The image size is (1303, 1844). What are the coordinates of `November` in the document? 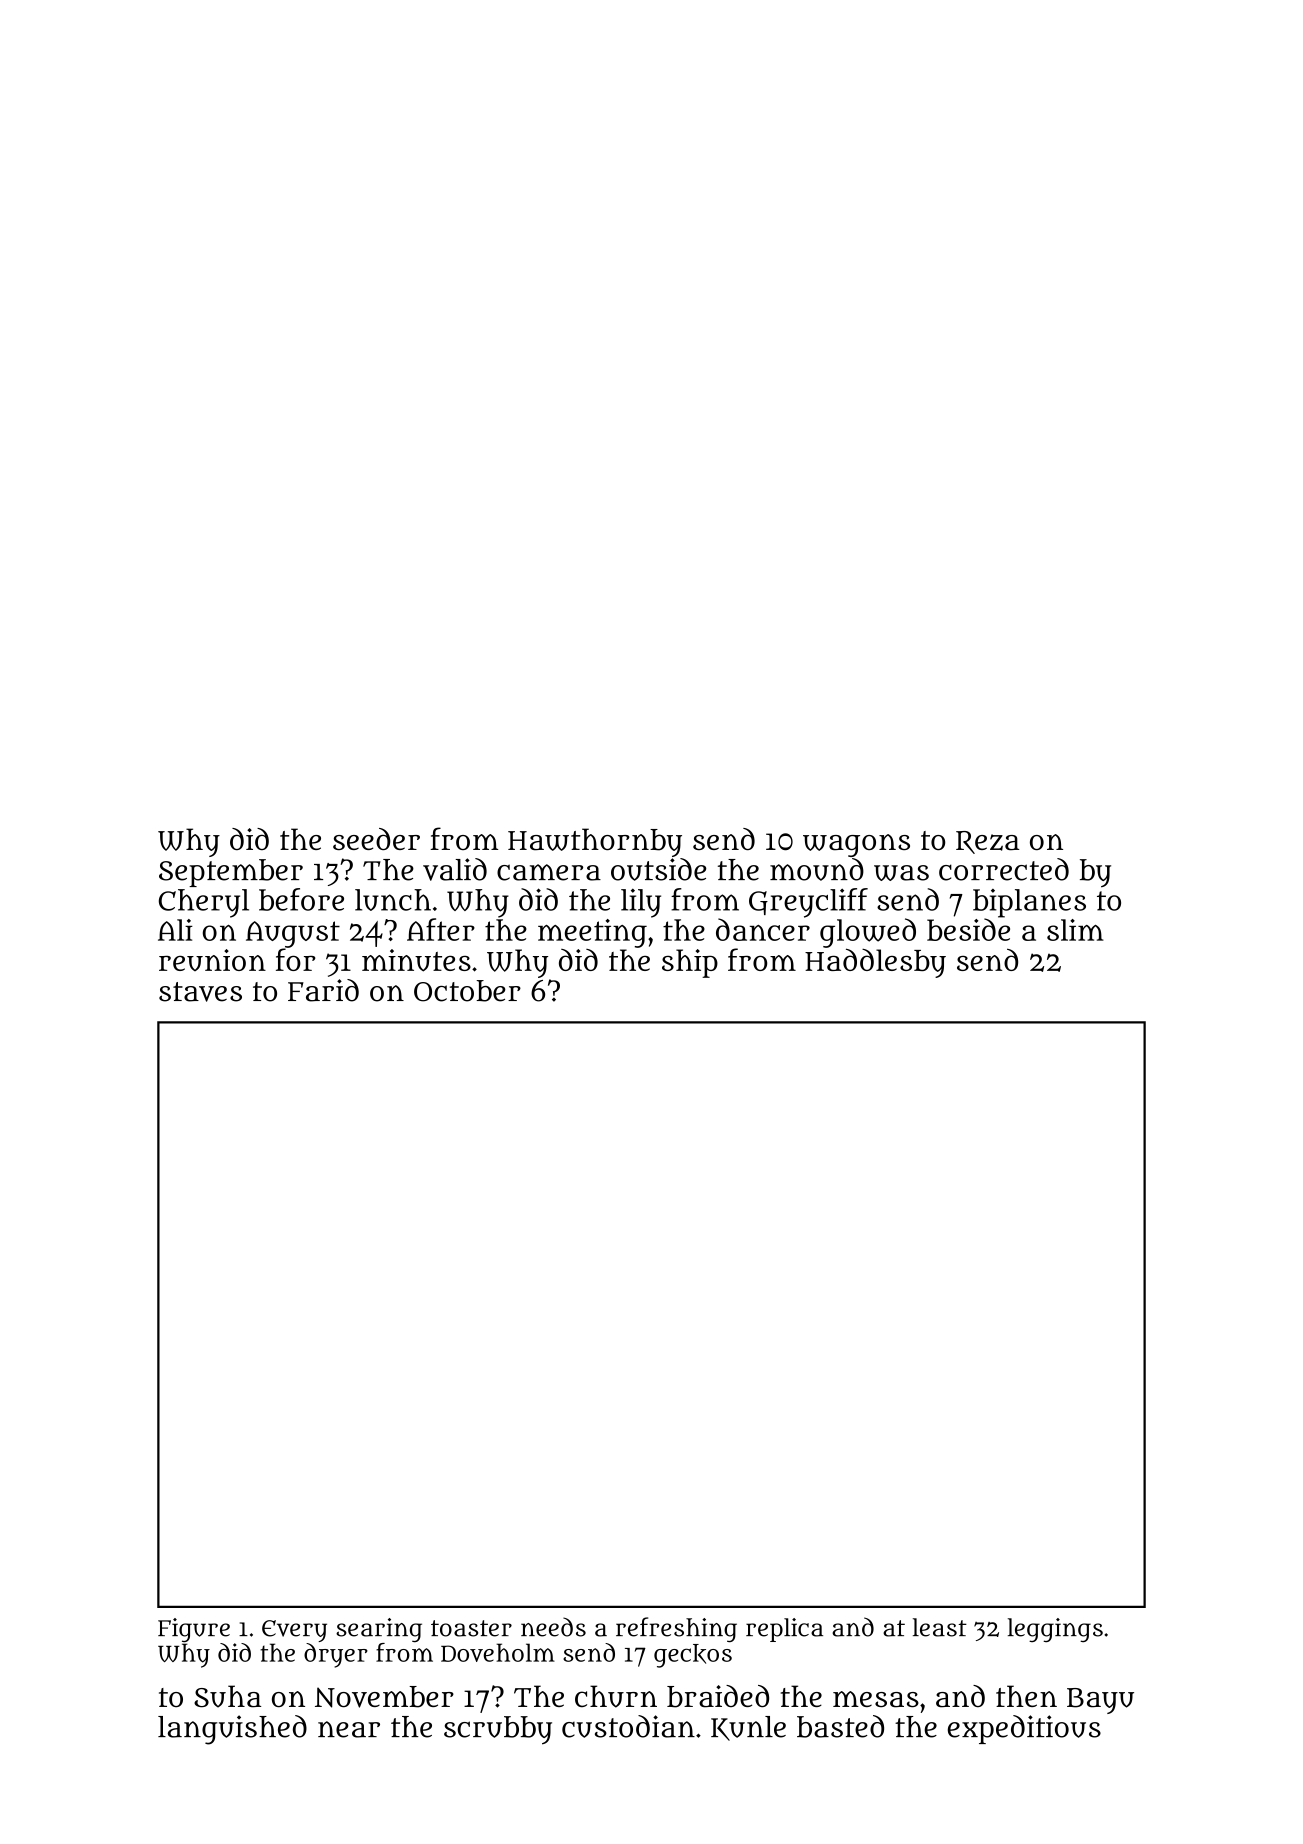 It's located at (384, 1697).
